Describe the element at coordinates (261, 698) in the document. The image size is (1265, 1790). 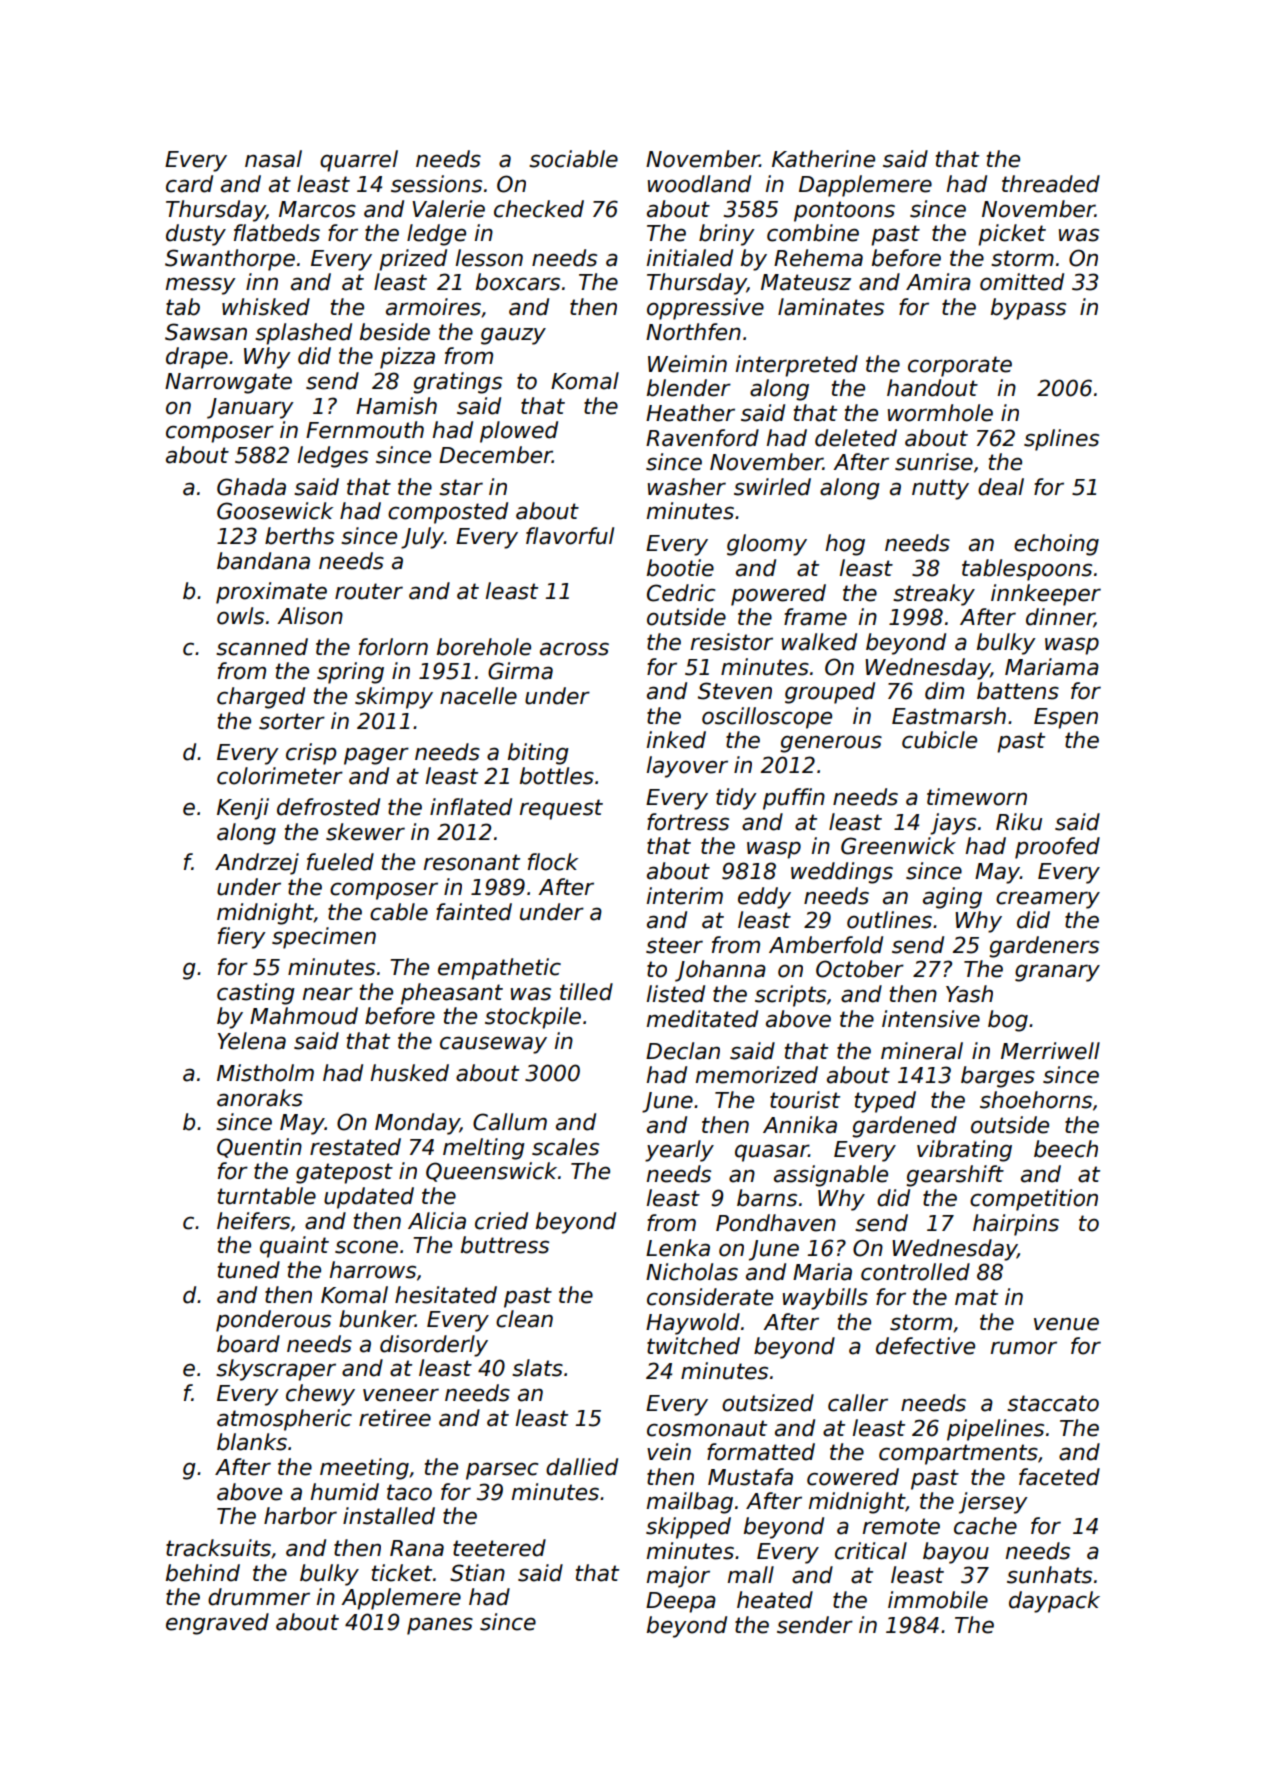
I see `charged` at that location.
